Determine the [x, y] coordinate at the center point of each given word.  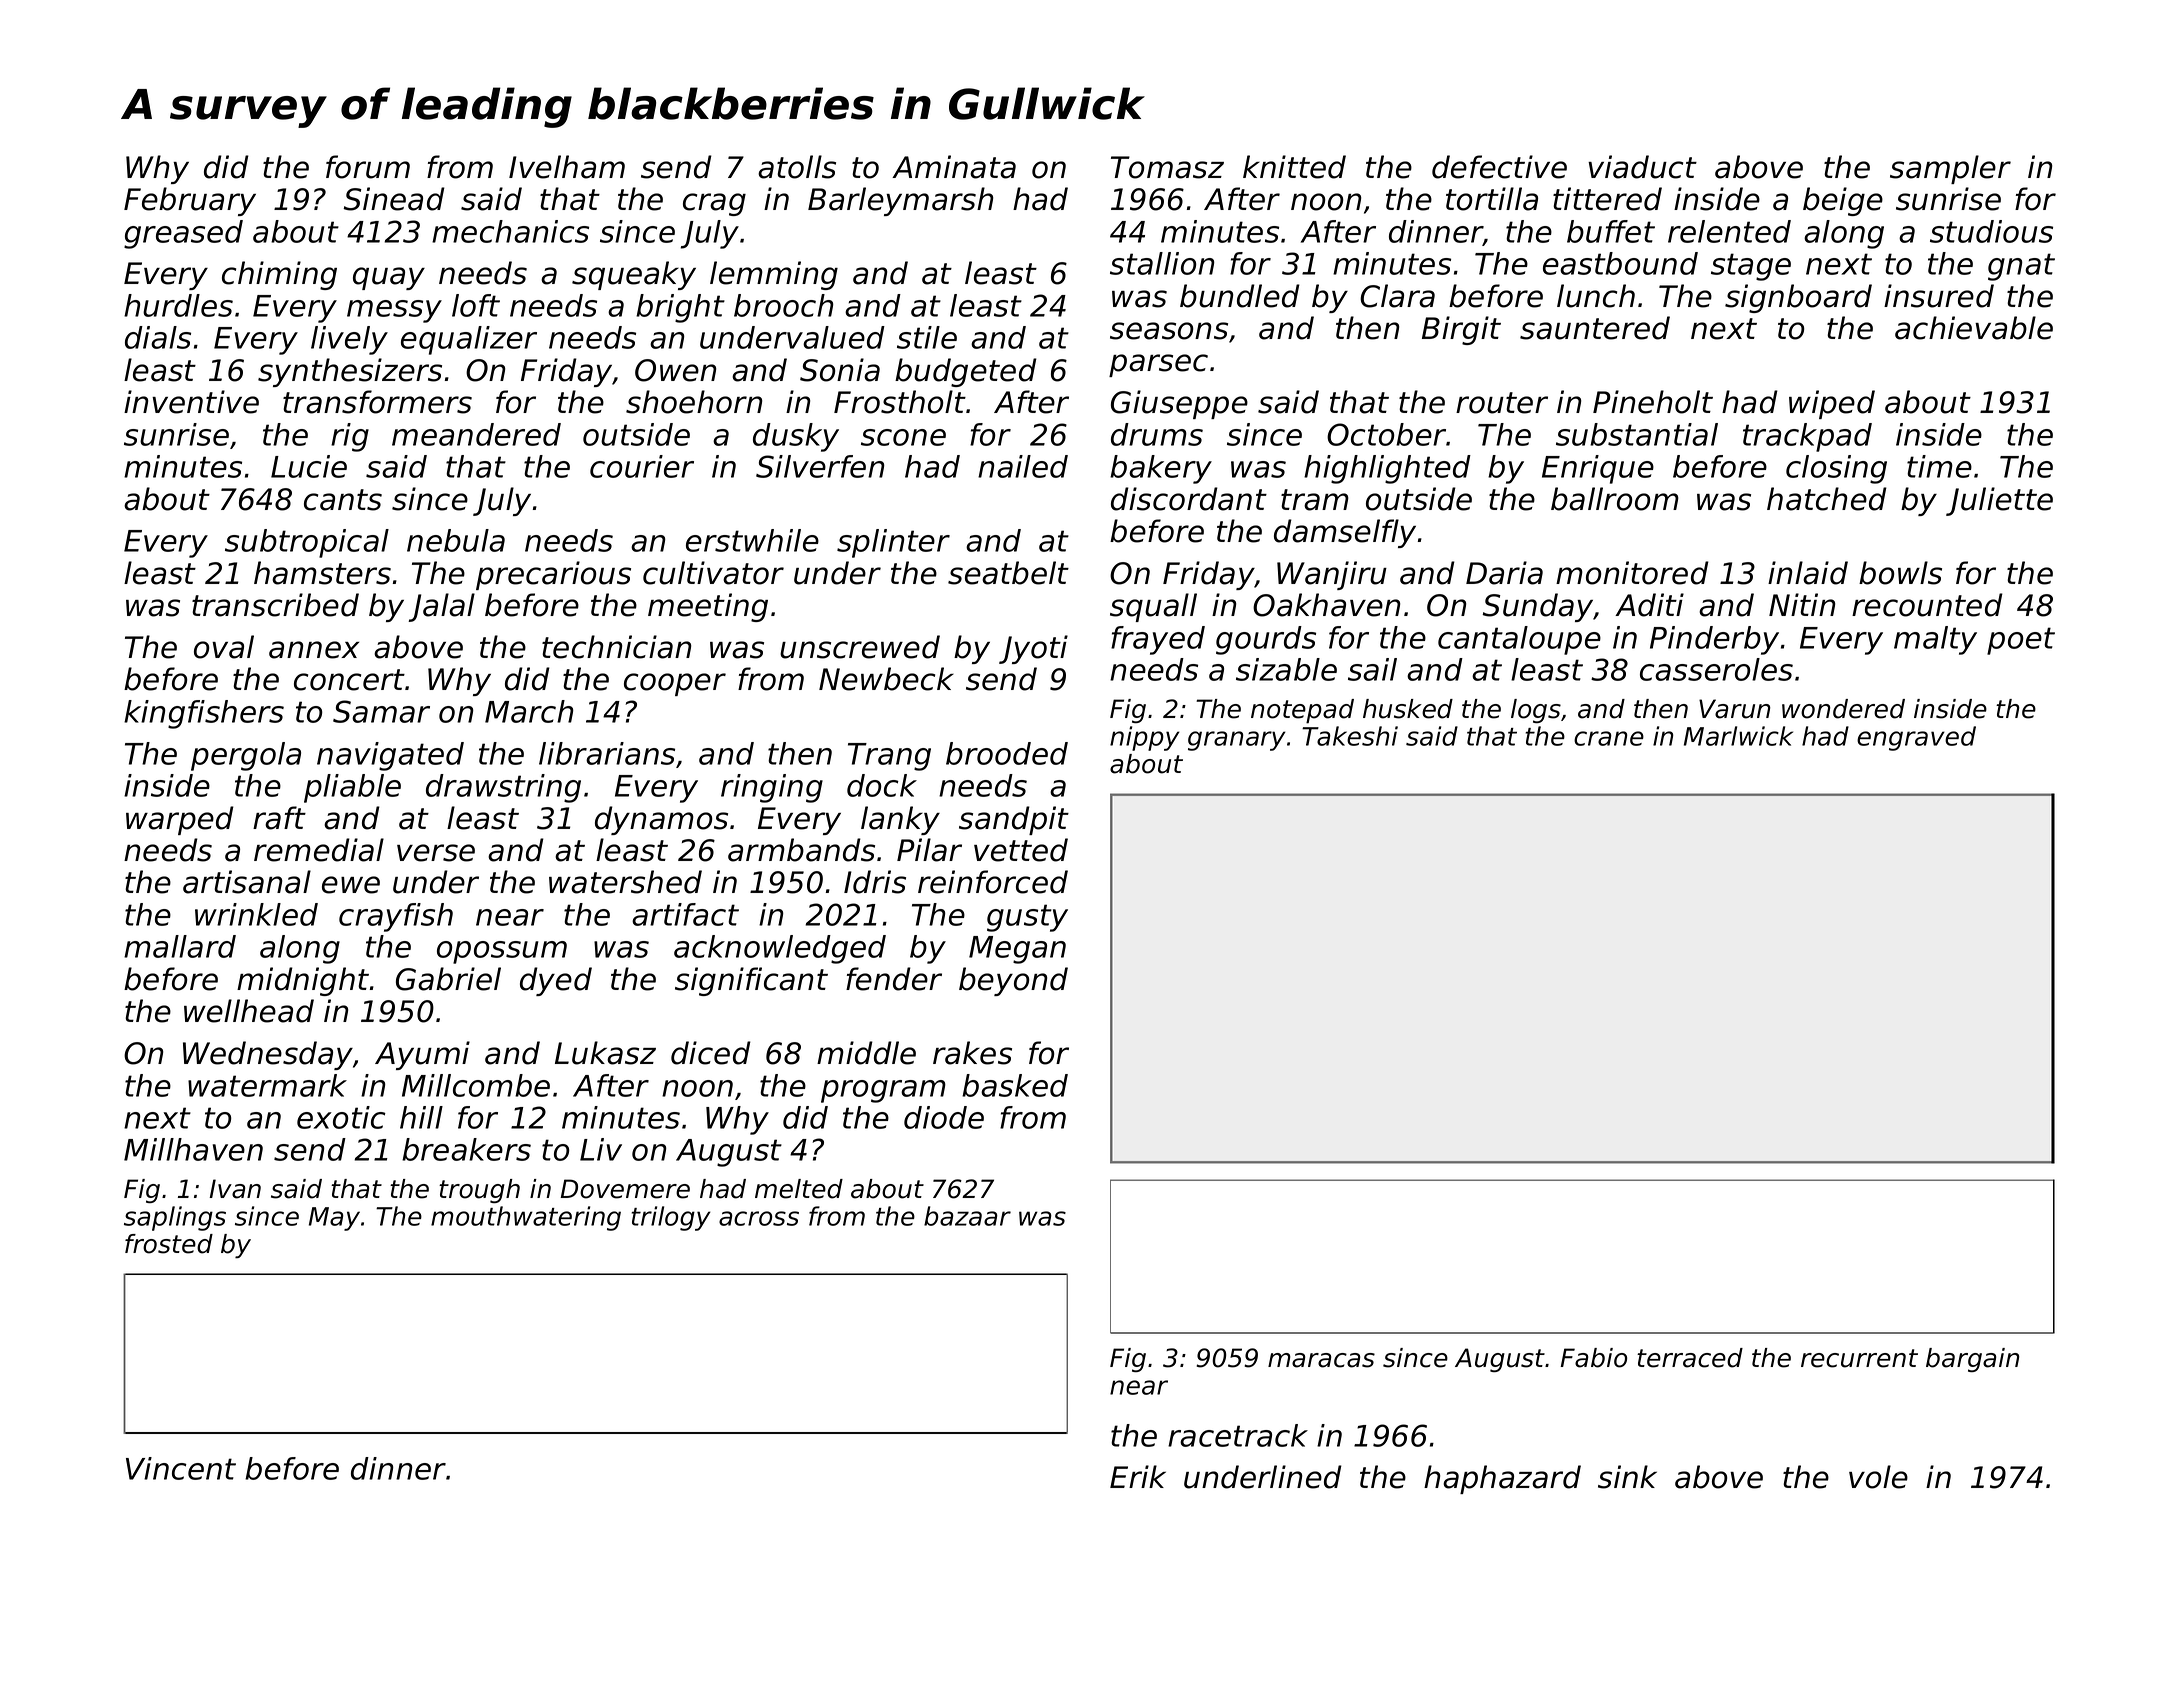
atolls [797, 167]
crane [1609, 738]
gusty [1027, 918]
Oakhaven [1326, 605]
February [190, 201]
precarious [553, 575]
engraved [1916, 738]
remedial [319, 850]
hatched [1827, 499]
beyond [1013, 981]
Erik [1138, 1476]
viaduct [1642, 167]
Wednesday [268, 1055]
